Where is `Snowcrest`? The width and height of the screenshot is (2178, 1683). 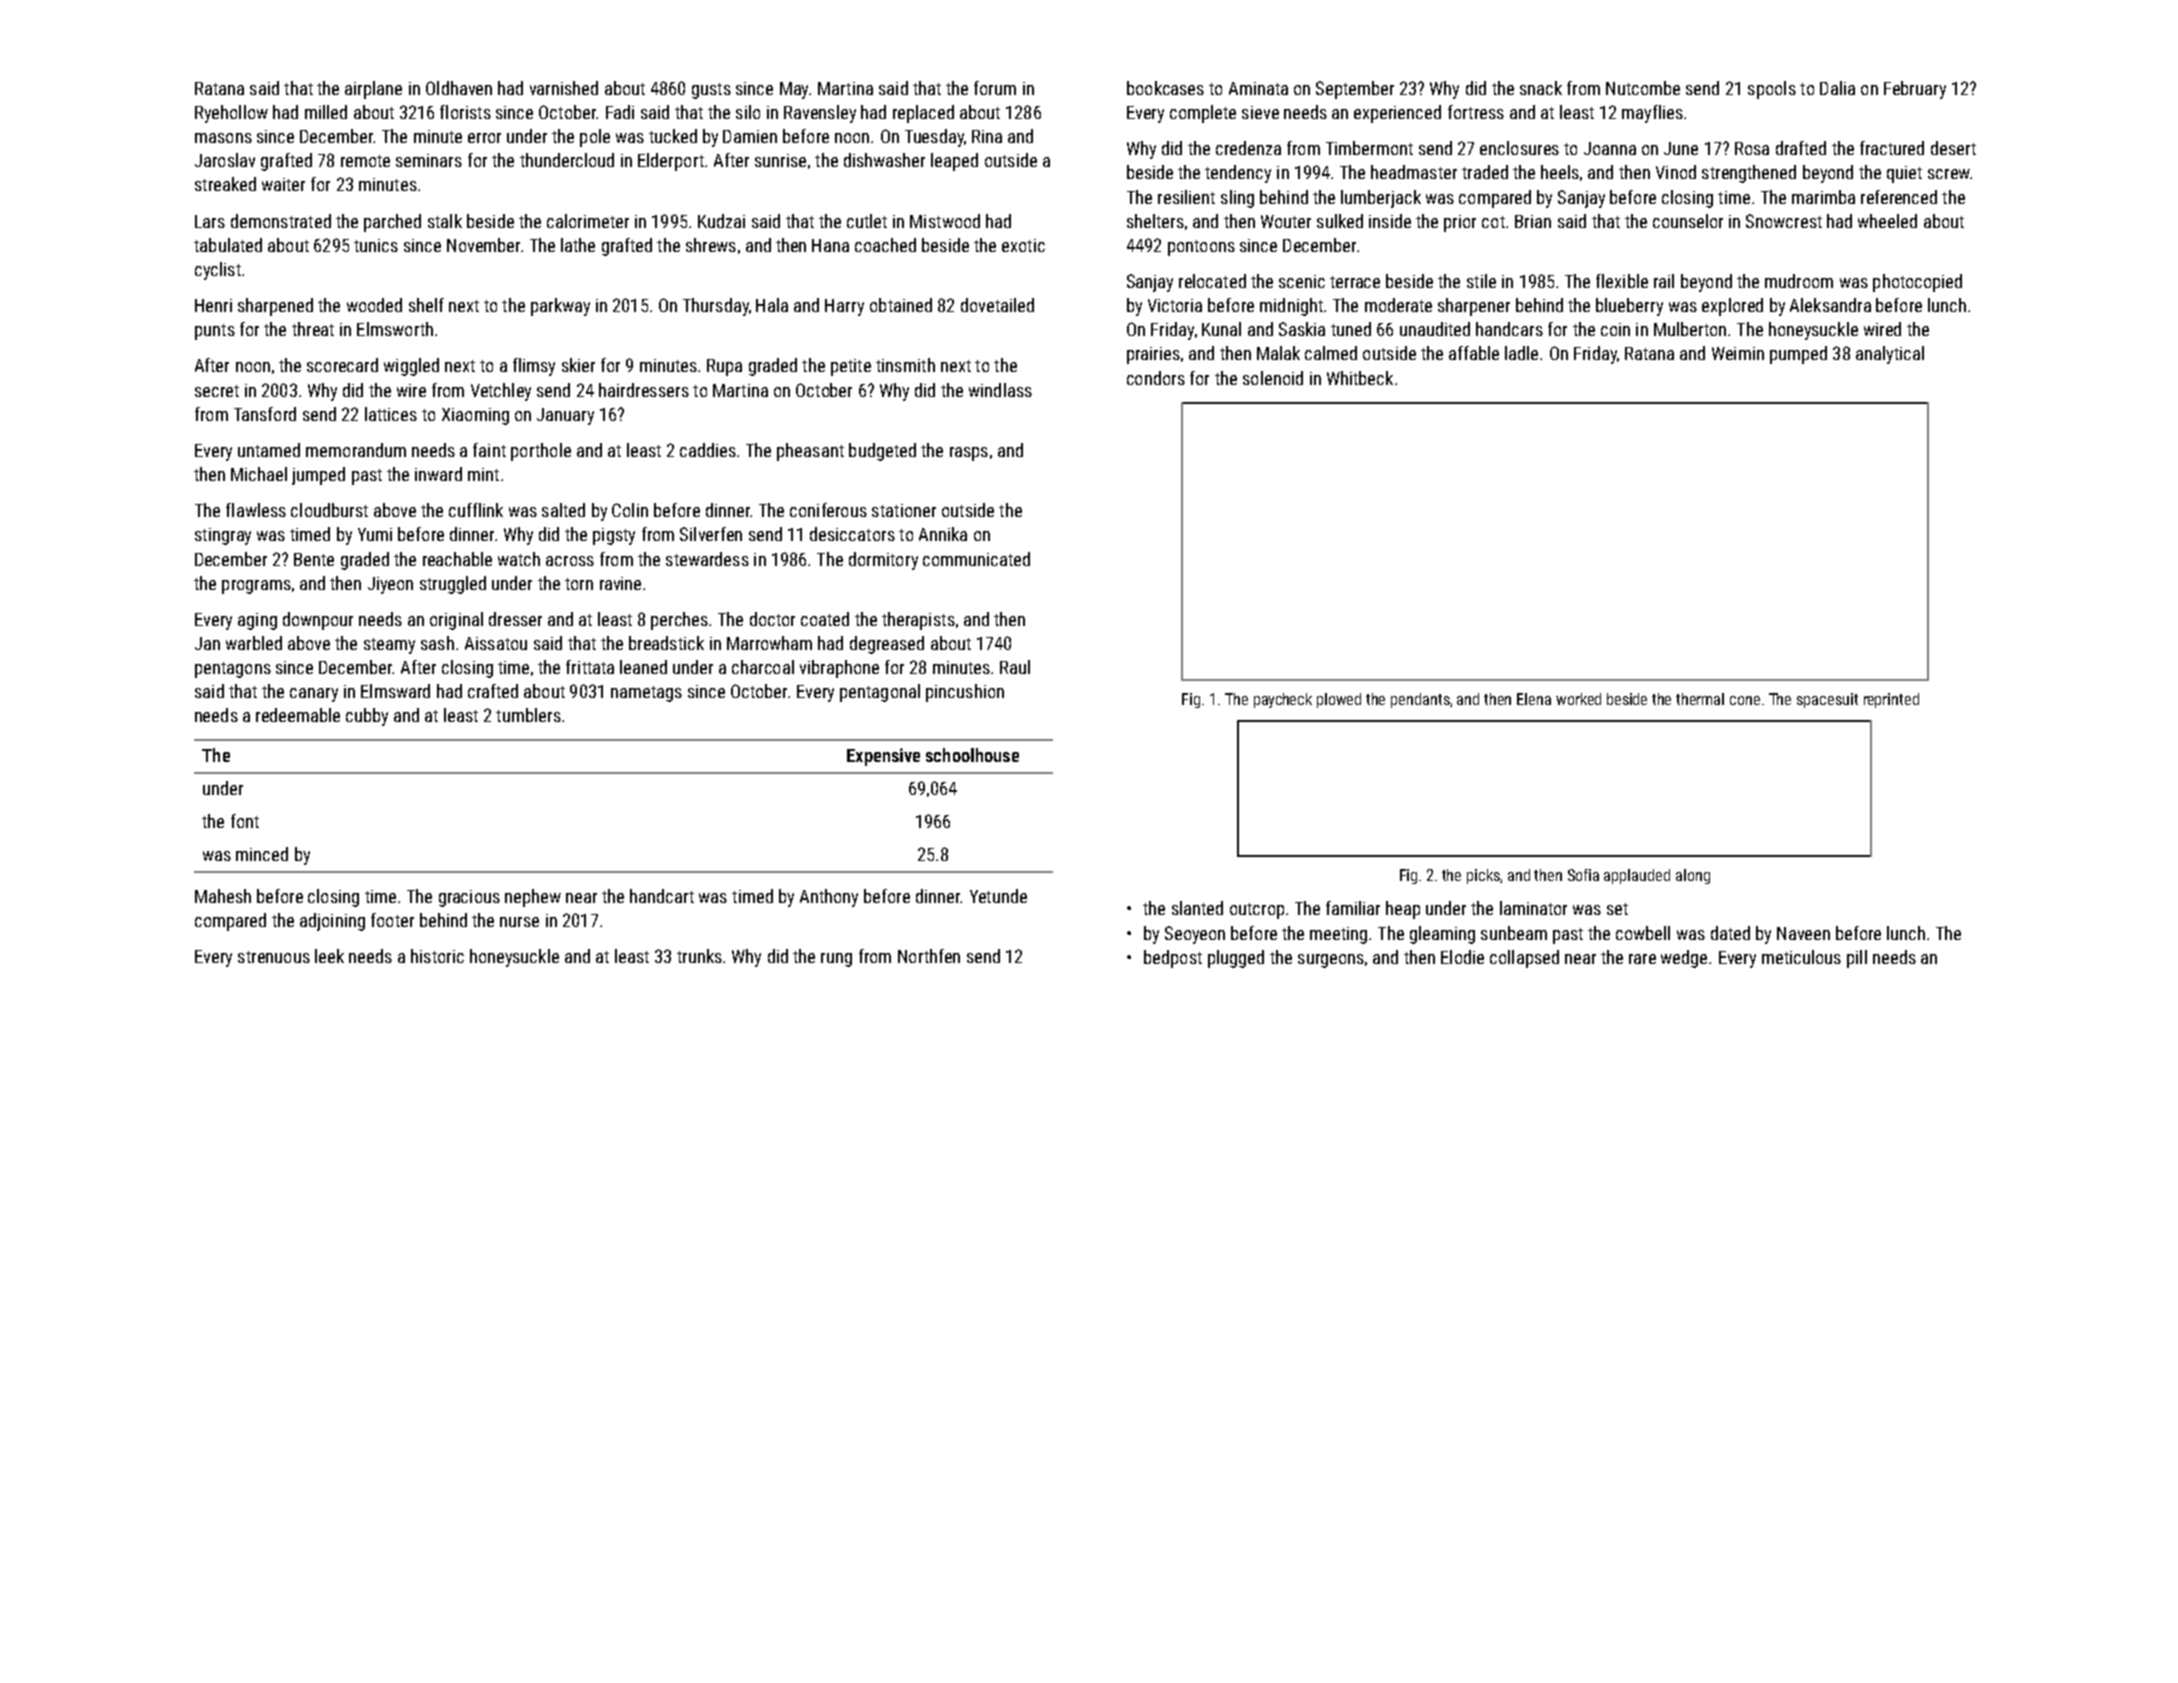 Snowcrest is located at coordinates (1784, 221).
